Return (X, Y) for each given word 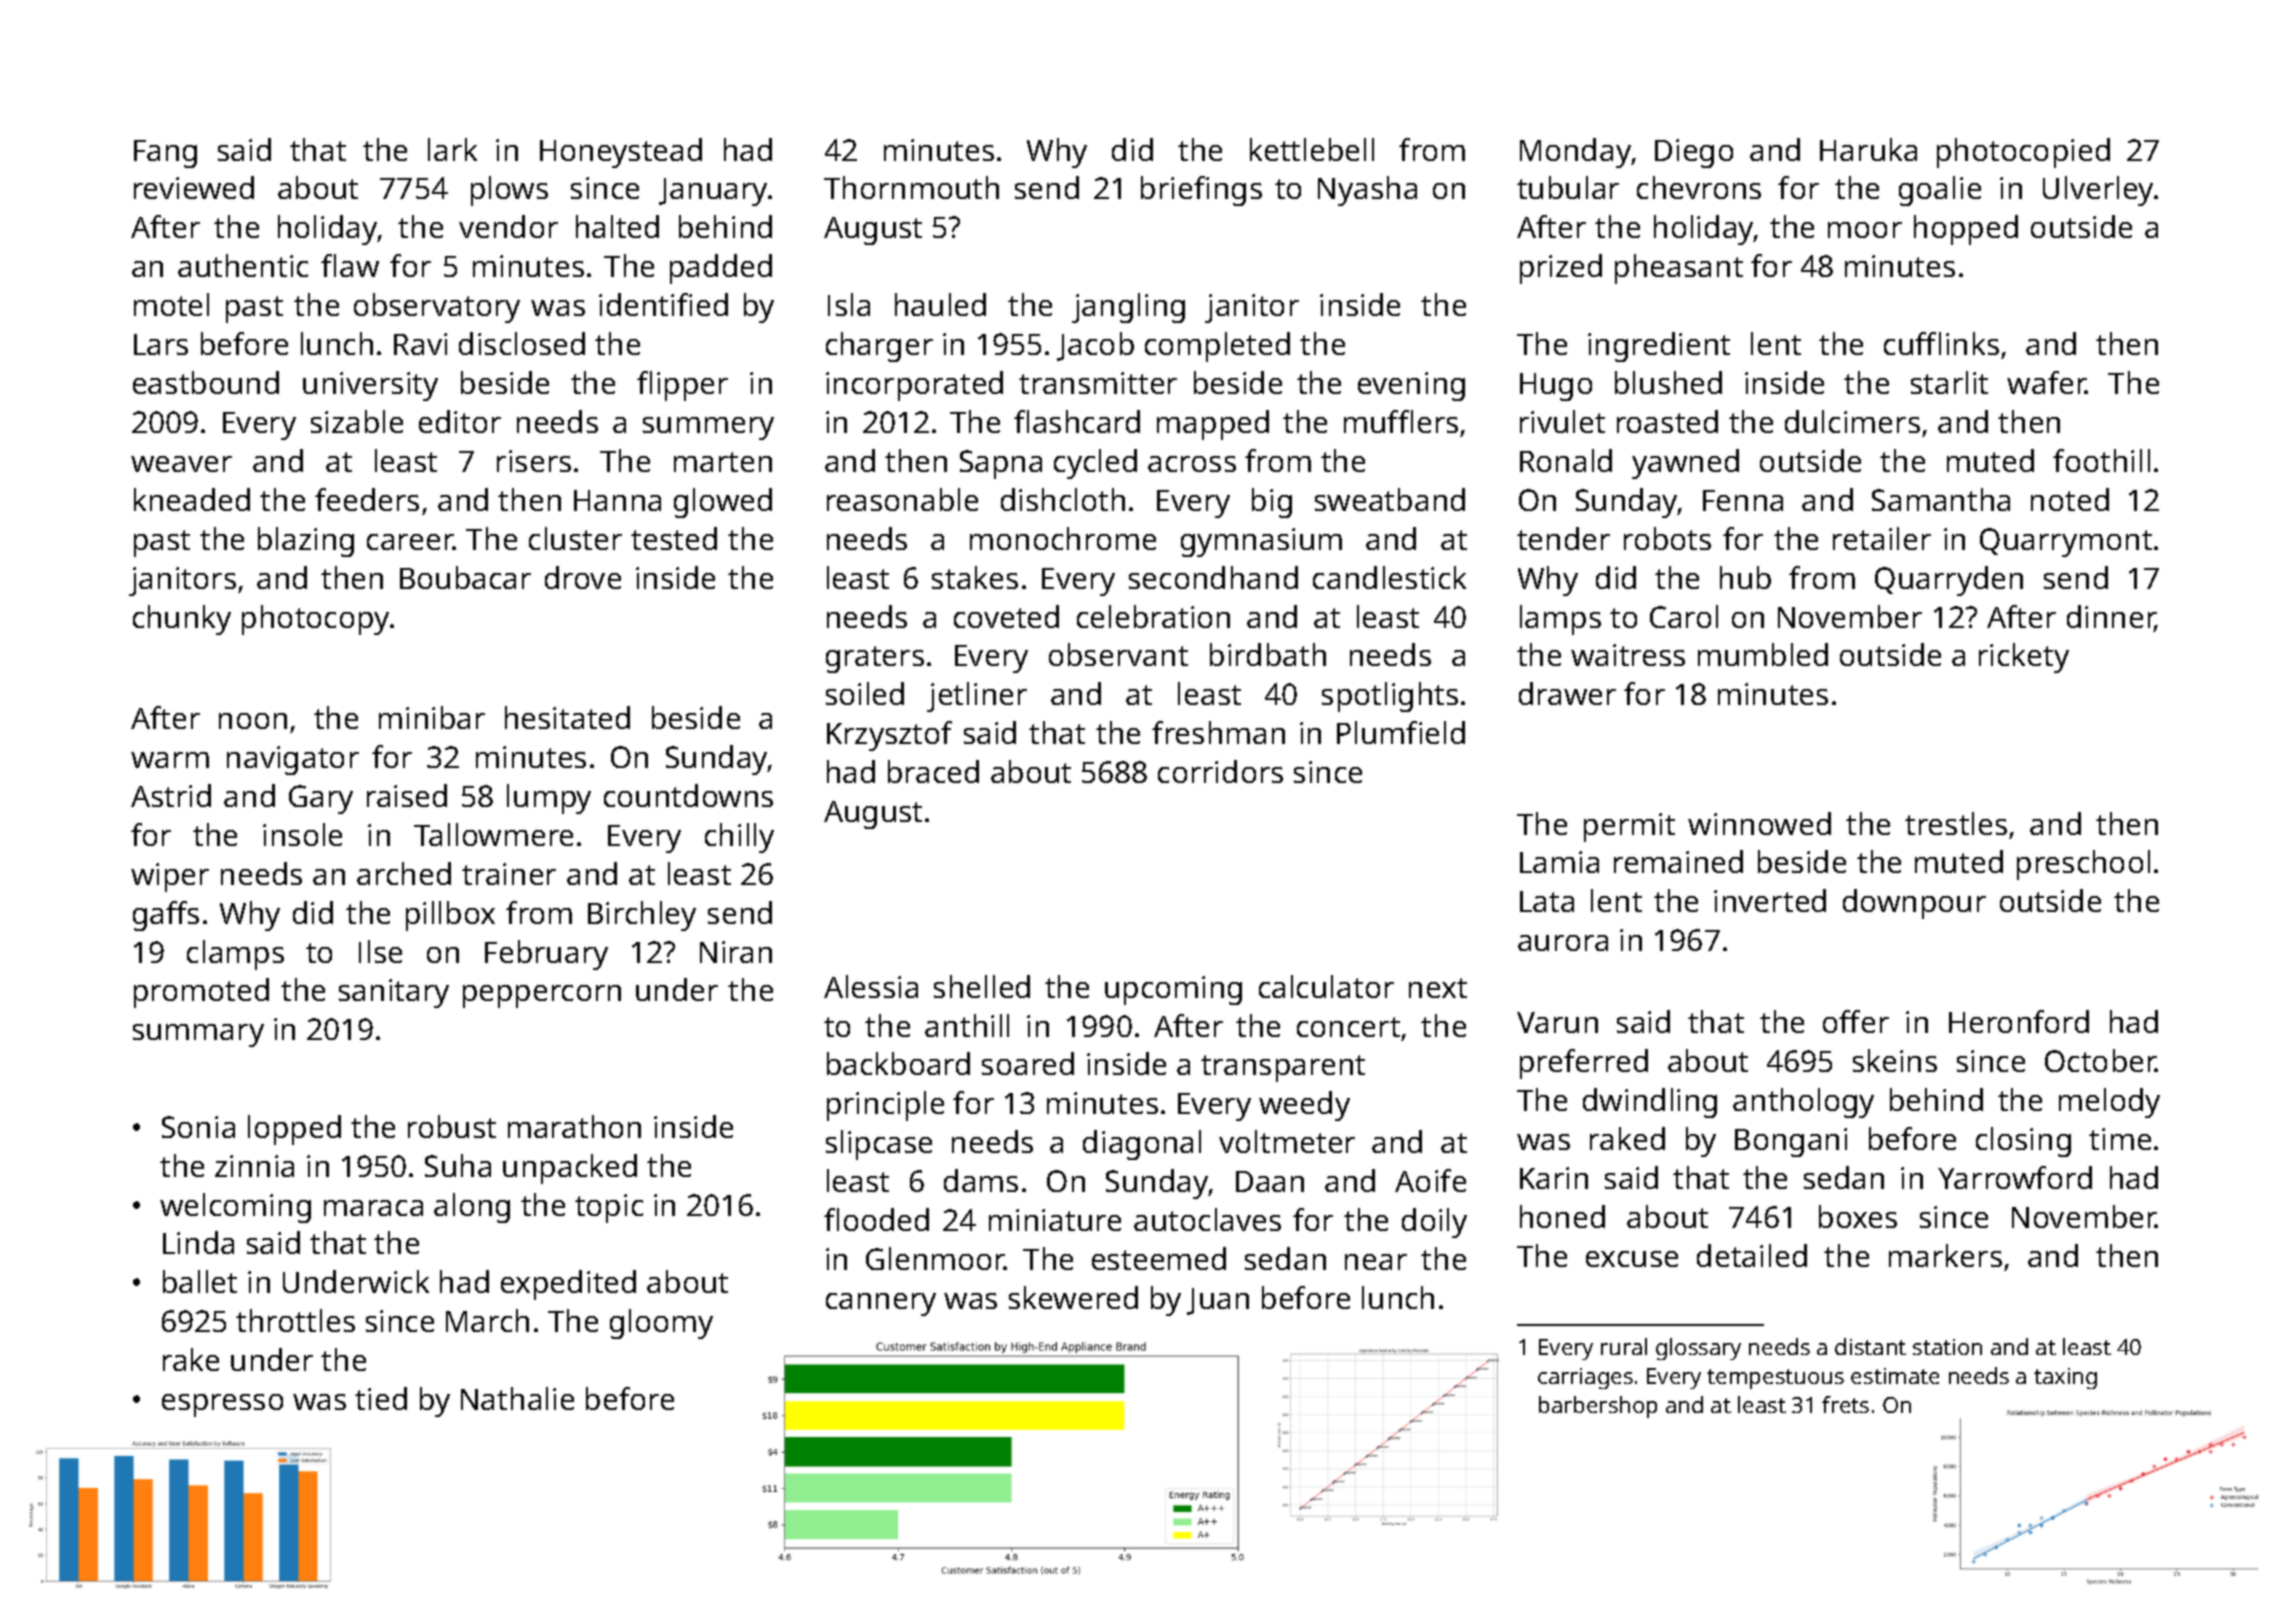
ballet (200, 1281)
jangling (1128, 308)
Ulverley (2099, 191)
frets (1845, 1404)
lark (452, 149)
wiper (170, 877)
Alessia (871, 986)
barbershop (1598, 1407)
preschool (2083, 865)
